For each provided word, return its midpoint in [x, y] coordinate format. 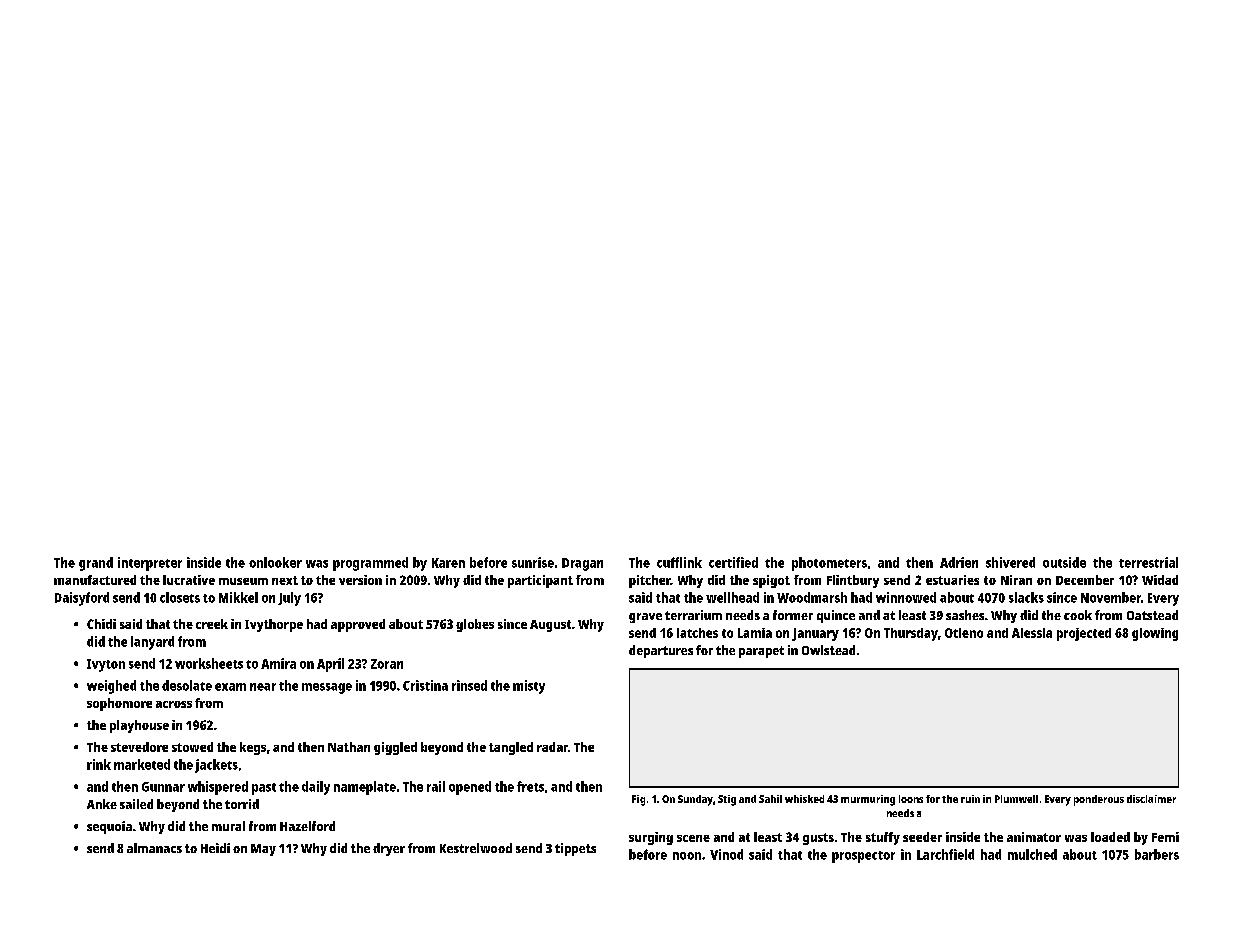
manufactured [95, 580]
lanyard [152, 643]
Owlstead [828, 650]
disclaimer [1151, 799]
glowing [1155, 634]
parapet [761, 652]
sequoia [109, 827]
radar [552, 747]
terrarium [693, 615]
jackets [216, 766]
